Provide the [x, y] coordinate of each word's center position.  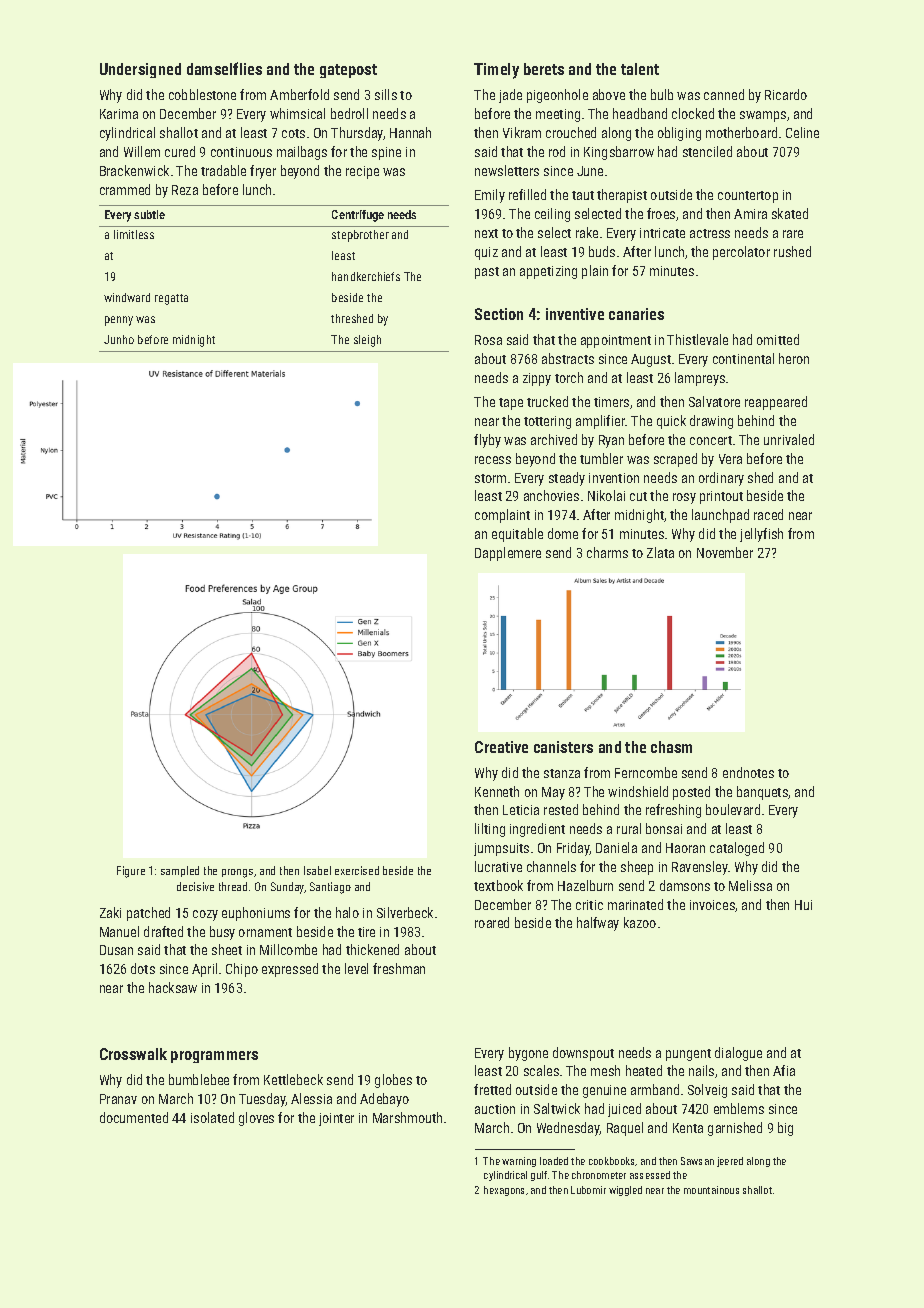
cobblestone [202, 94]
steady [567, 479]
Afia [784, 1070]
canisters [563, 747]
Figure [131, 872]
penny [119, 321]
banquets [762, 793]
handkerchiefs [366, 276]
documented [134, 1117]
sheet [227, 949]
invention [614, 478]
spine [386, 153]
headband [640, 113]
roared [492, 922]
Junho [119, 339]
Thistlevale [697, 339]
